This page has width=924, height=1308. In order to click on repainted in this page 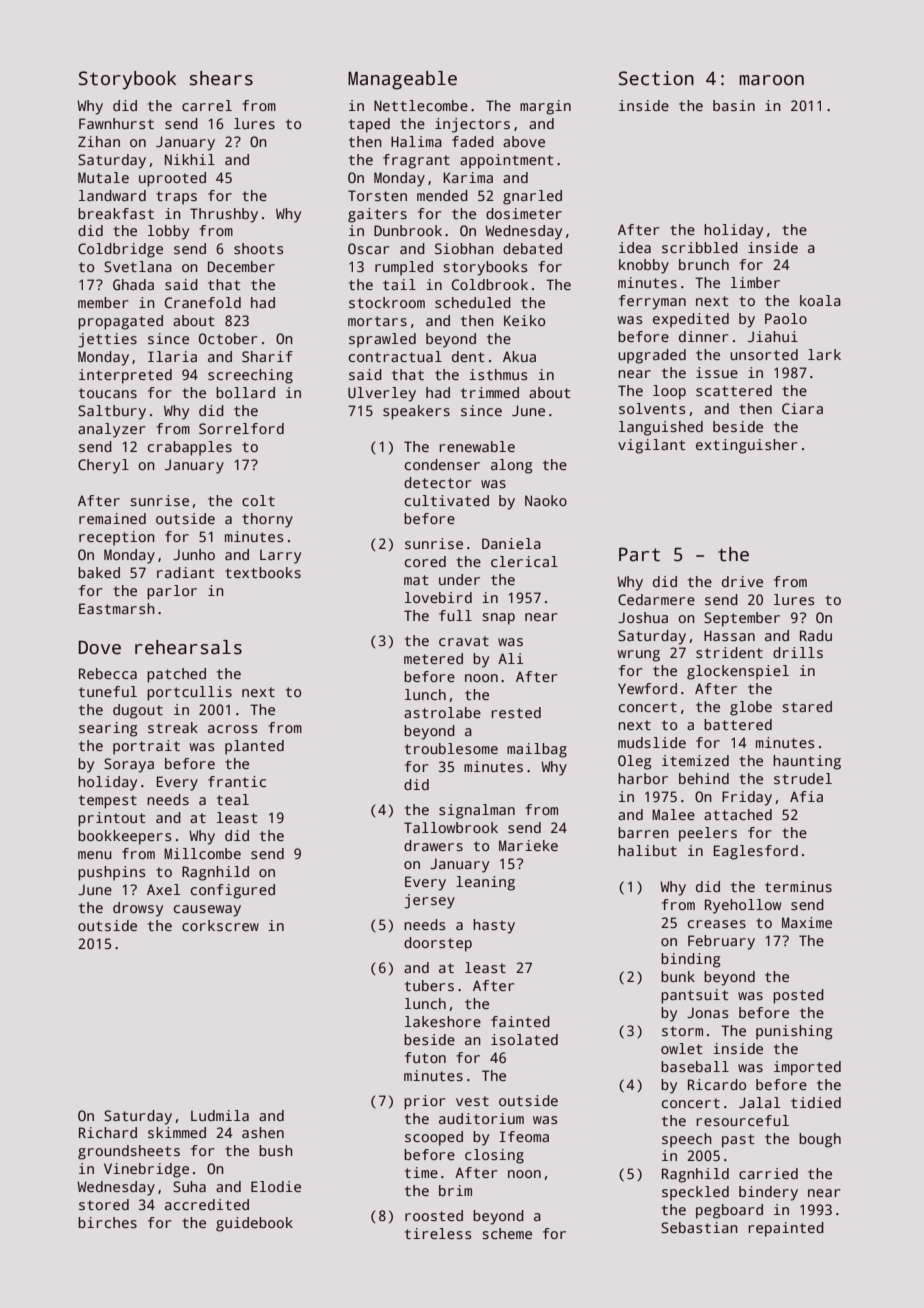, I will do `click(786, 1229)`.
